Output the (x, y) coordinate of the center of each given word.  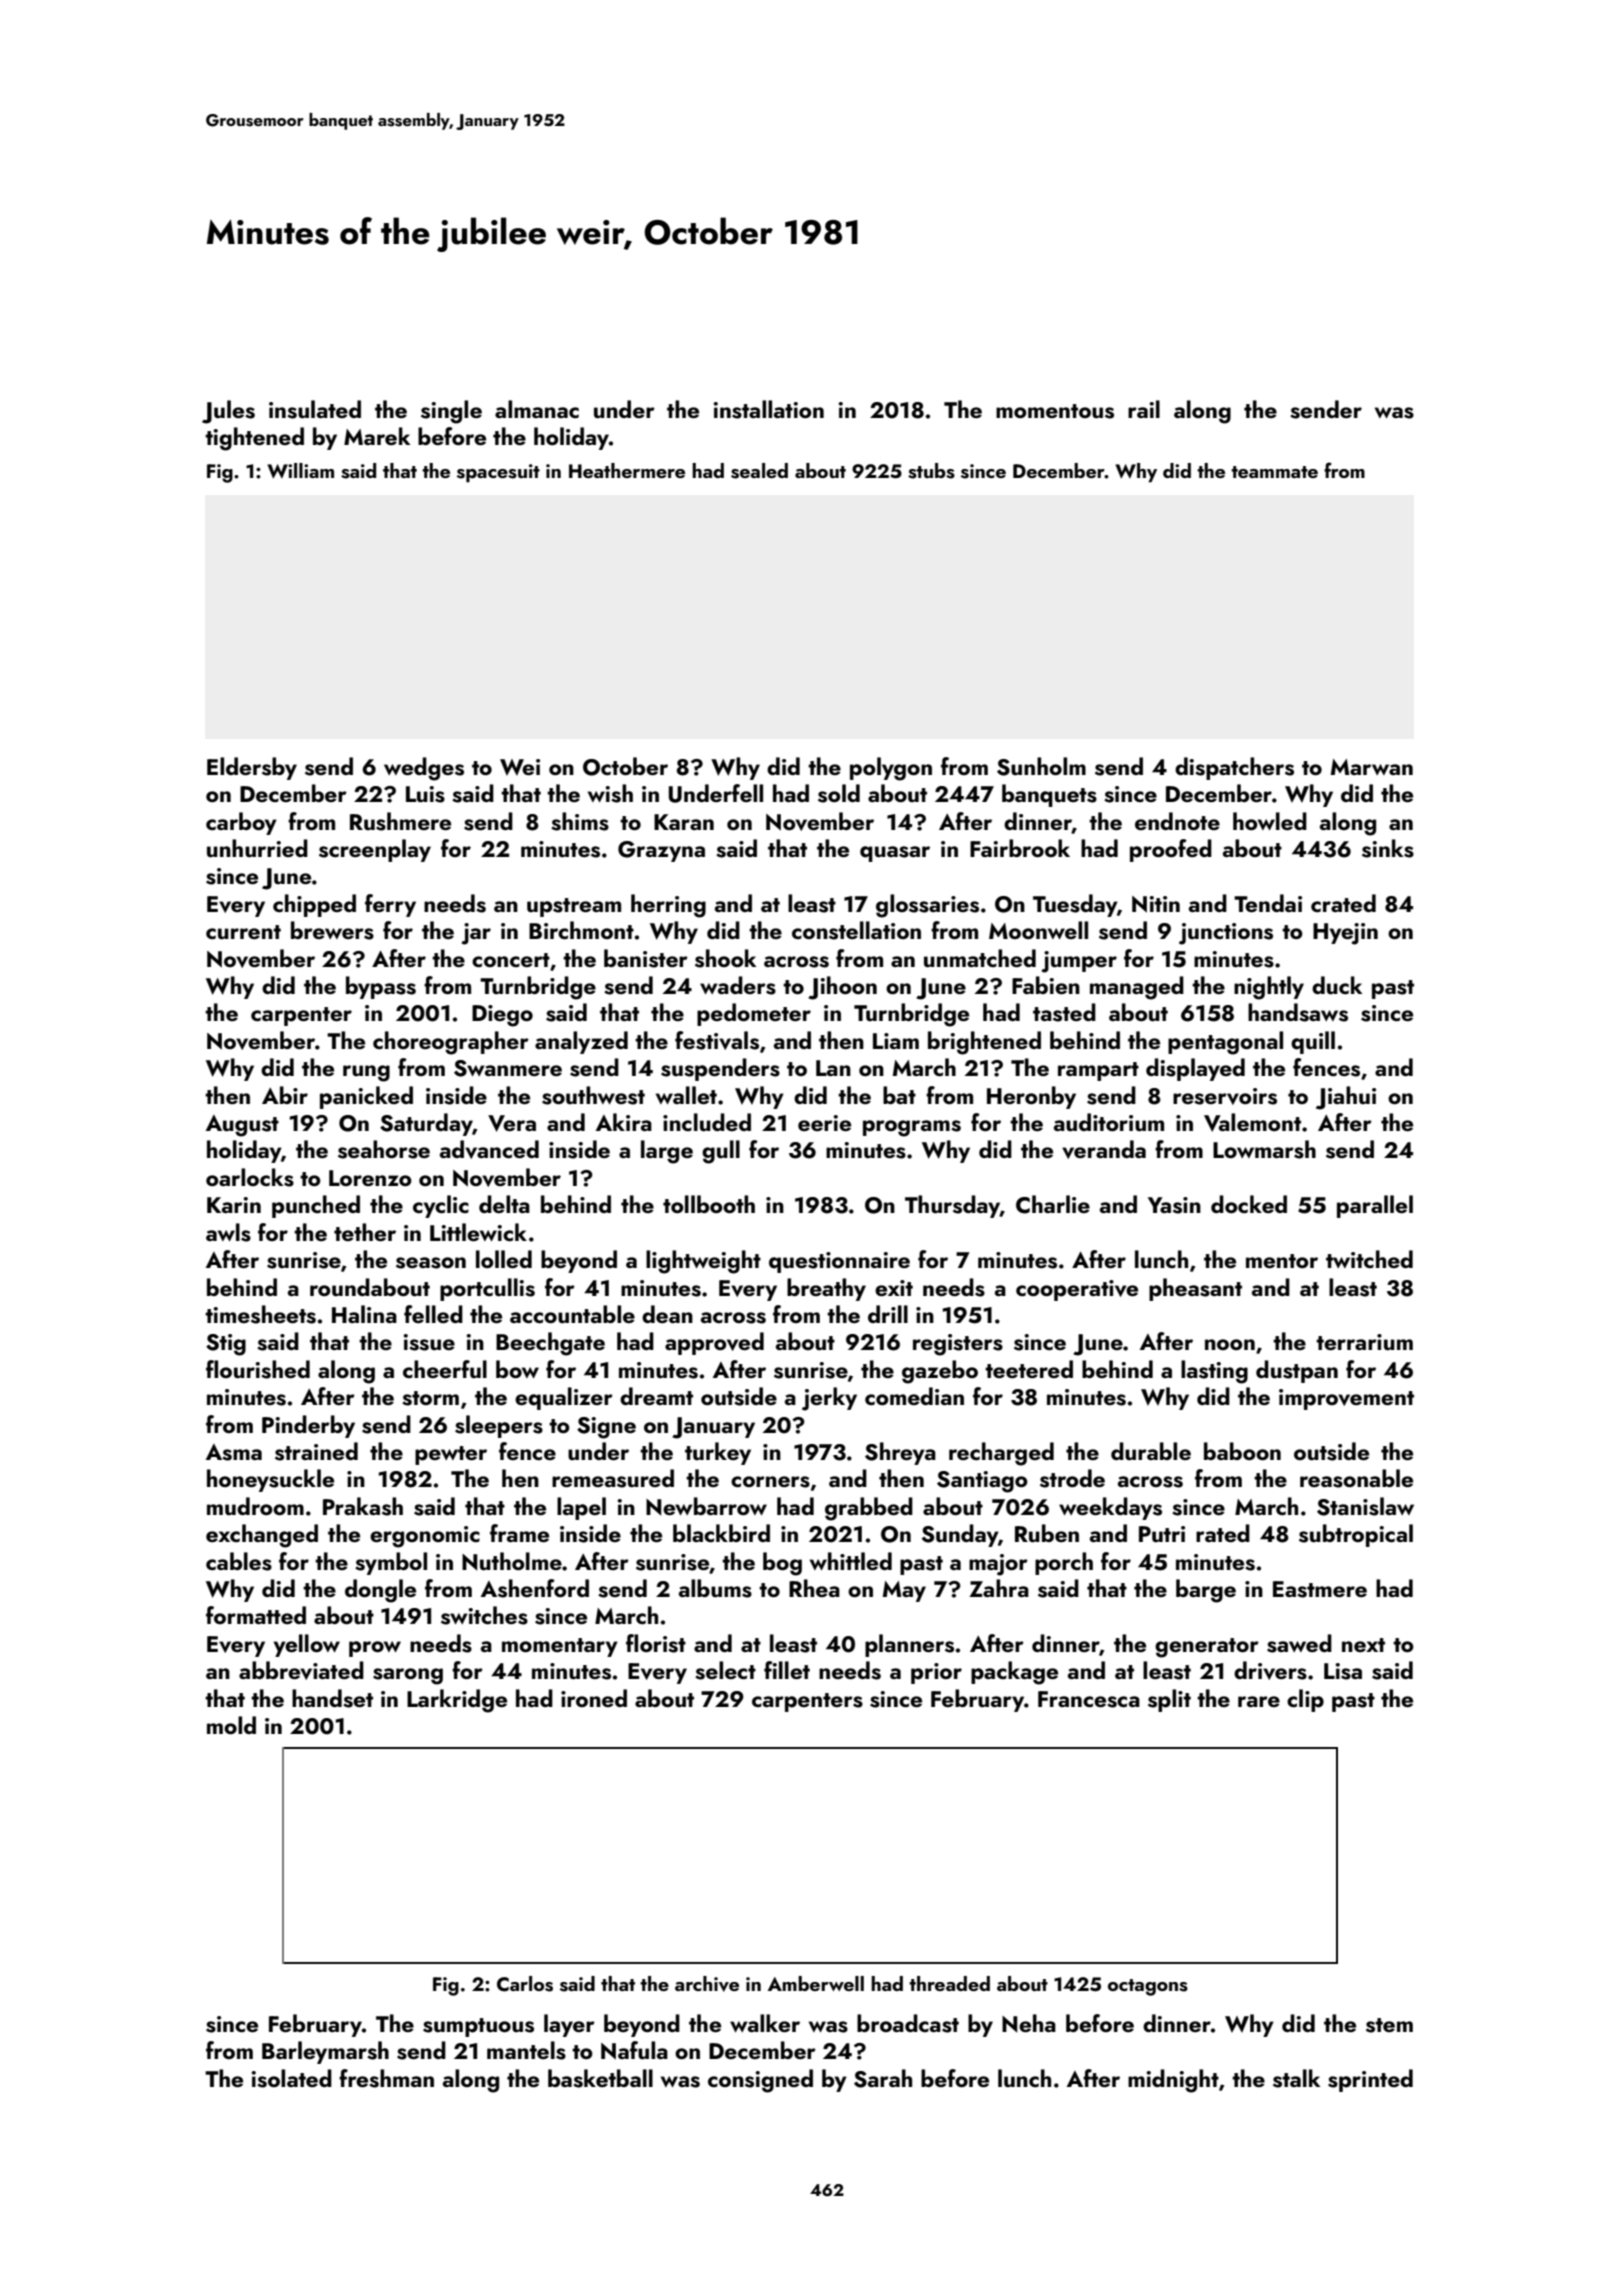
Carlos (525, 1984)
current (243, 932)
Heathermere (627, 470)
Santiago (982, 1482)
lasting (1214, 1372)
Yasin (1174, 1205)
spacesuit (498, 473)
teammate (1274, 472)
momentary (560, 1647)
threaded (949, 1983)
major (998, 1565)
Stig (226, 1345)
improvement (1346, 1399)
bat (899, 1095)
